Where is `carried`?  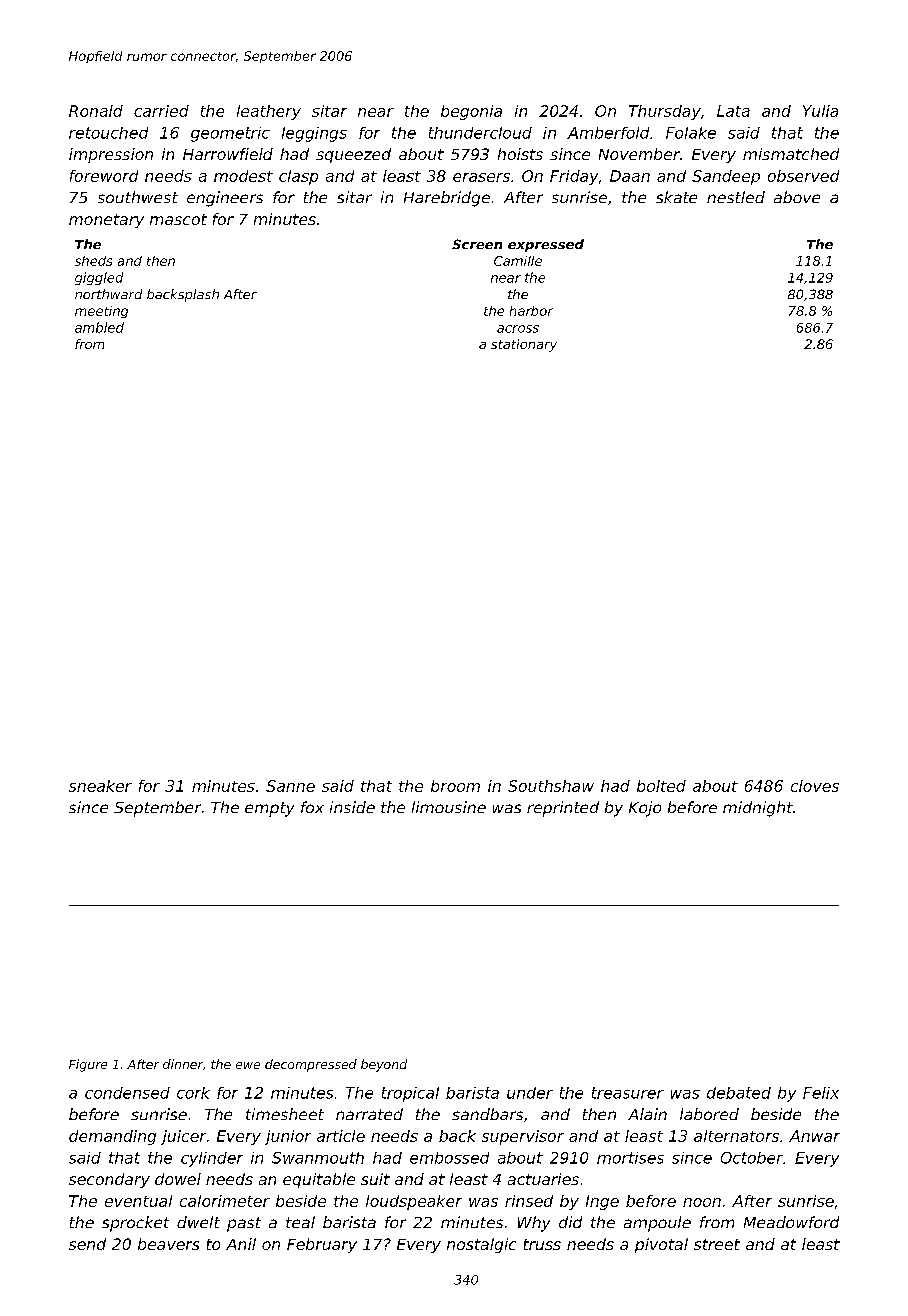 carried is located at coordinates (161, 111).
